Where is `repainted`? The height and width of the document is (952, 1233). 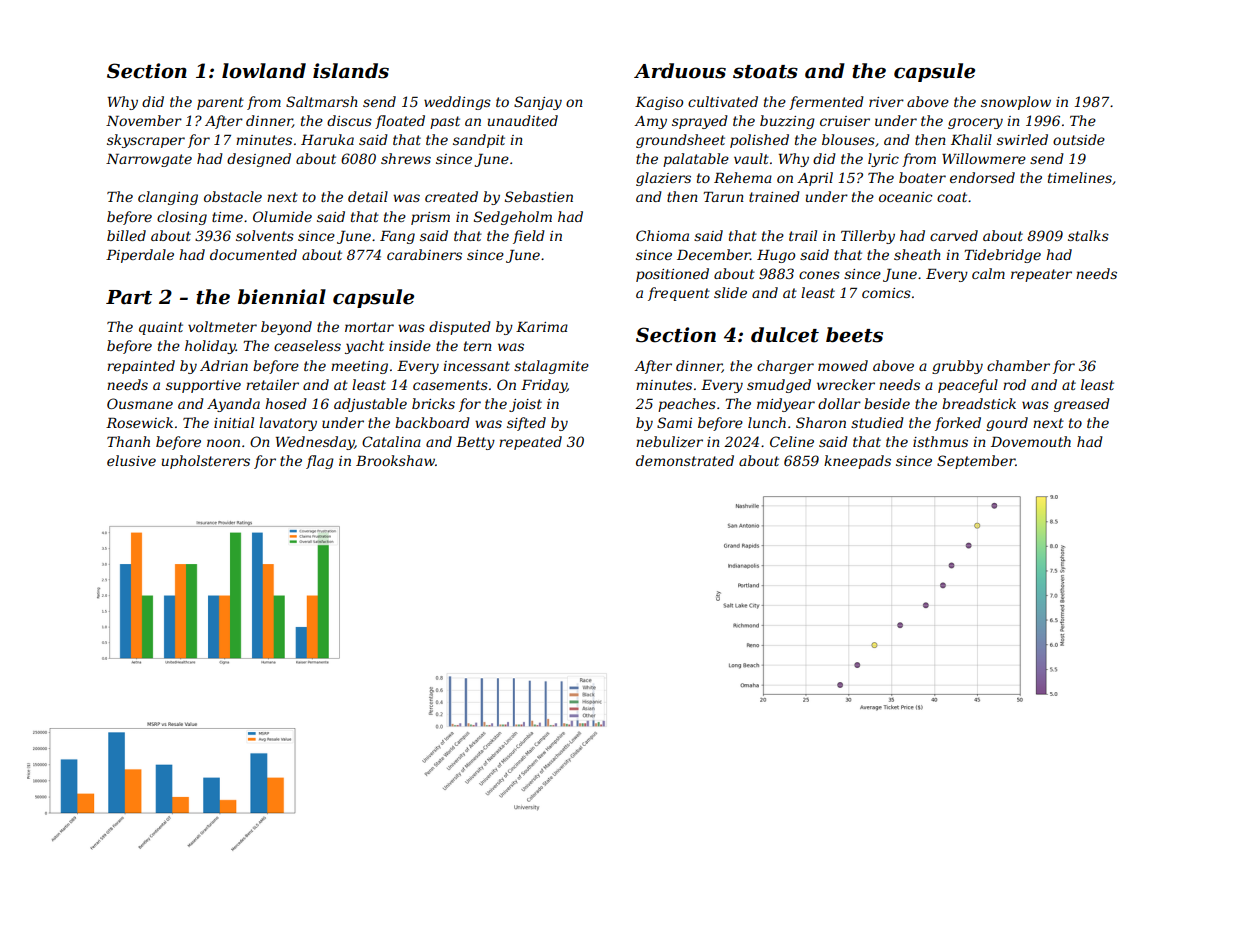
repainted is located at coordinates (141, 367).
